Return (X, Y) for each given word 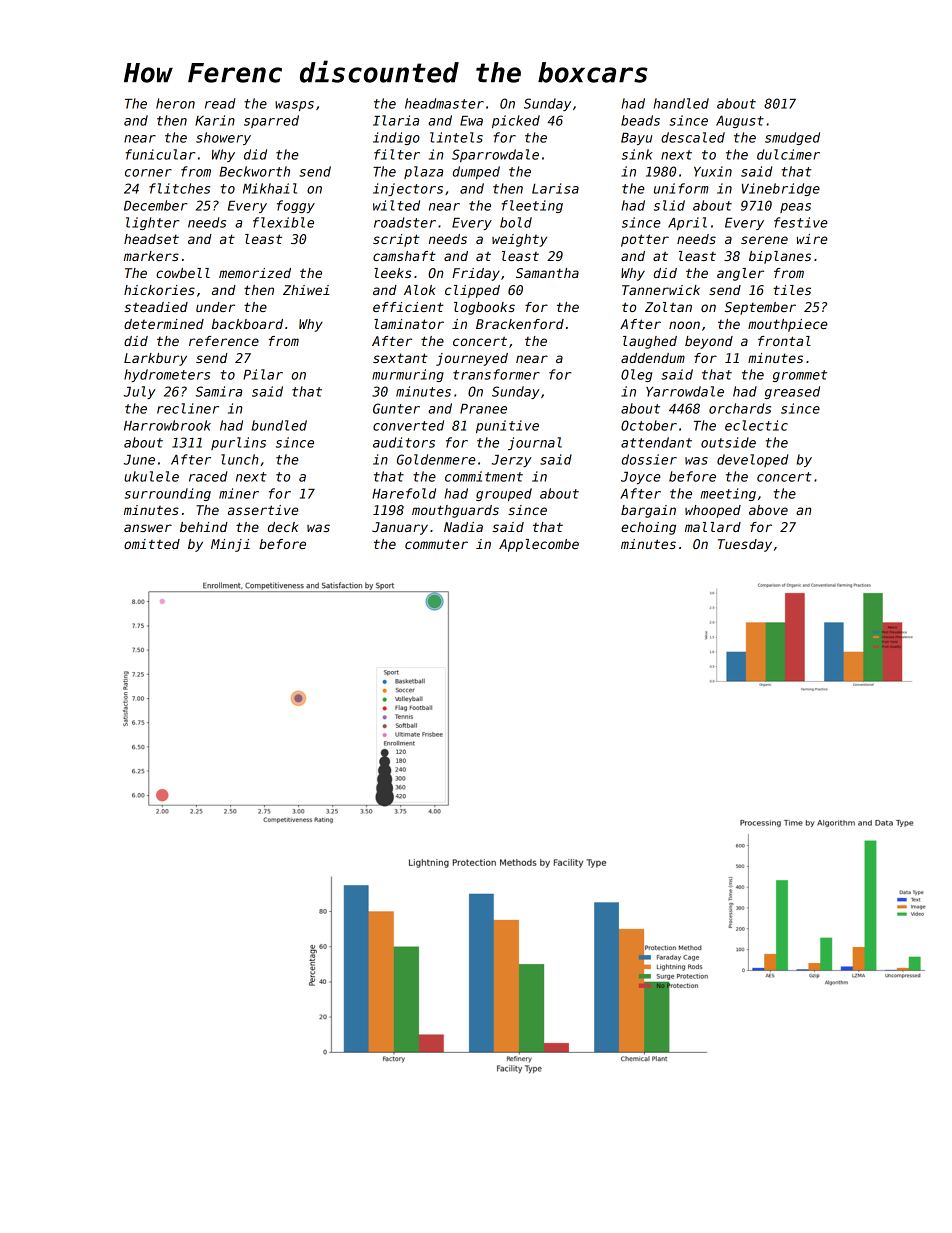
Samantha (547, 273)
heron (175, 103)
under (215, 307)
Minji (230, 545)
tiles (792, 290)
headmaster (444, 103)
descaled (693, 137)
